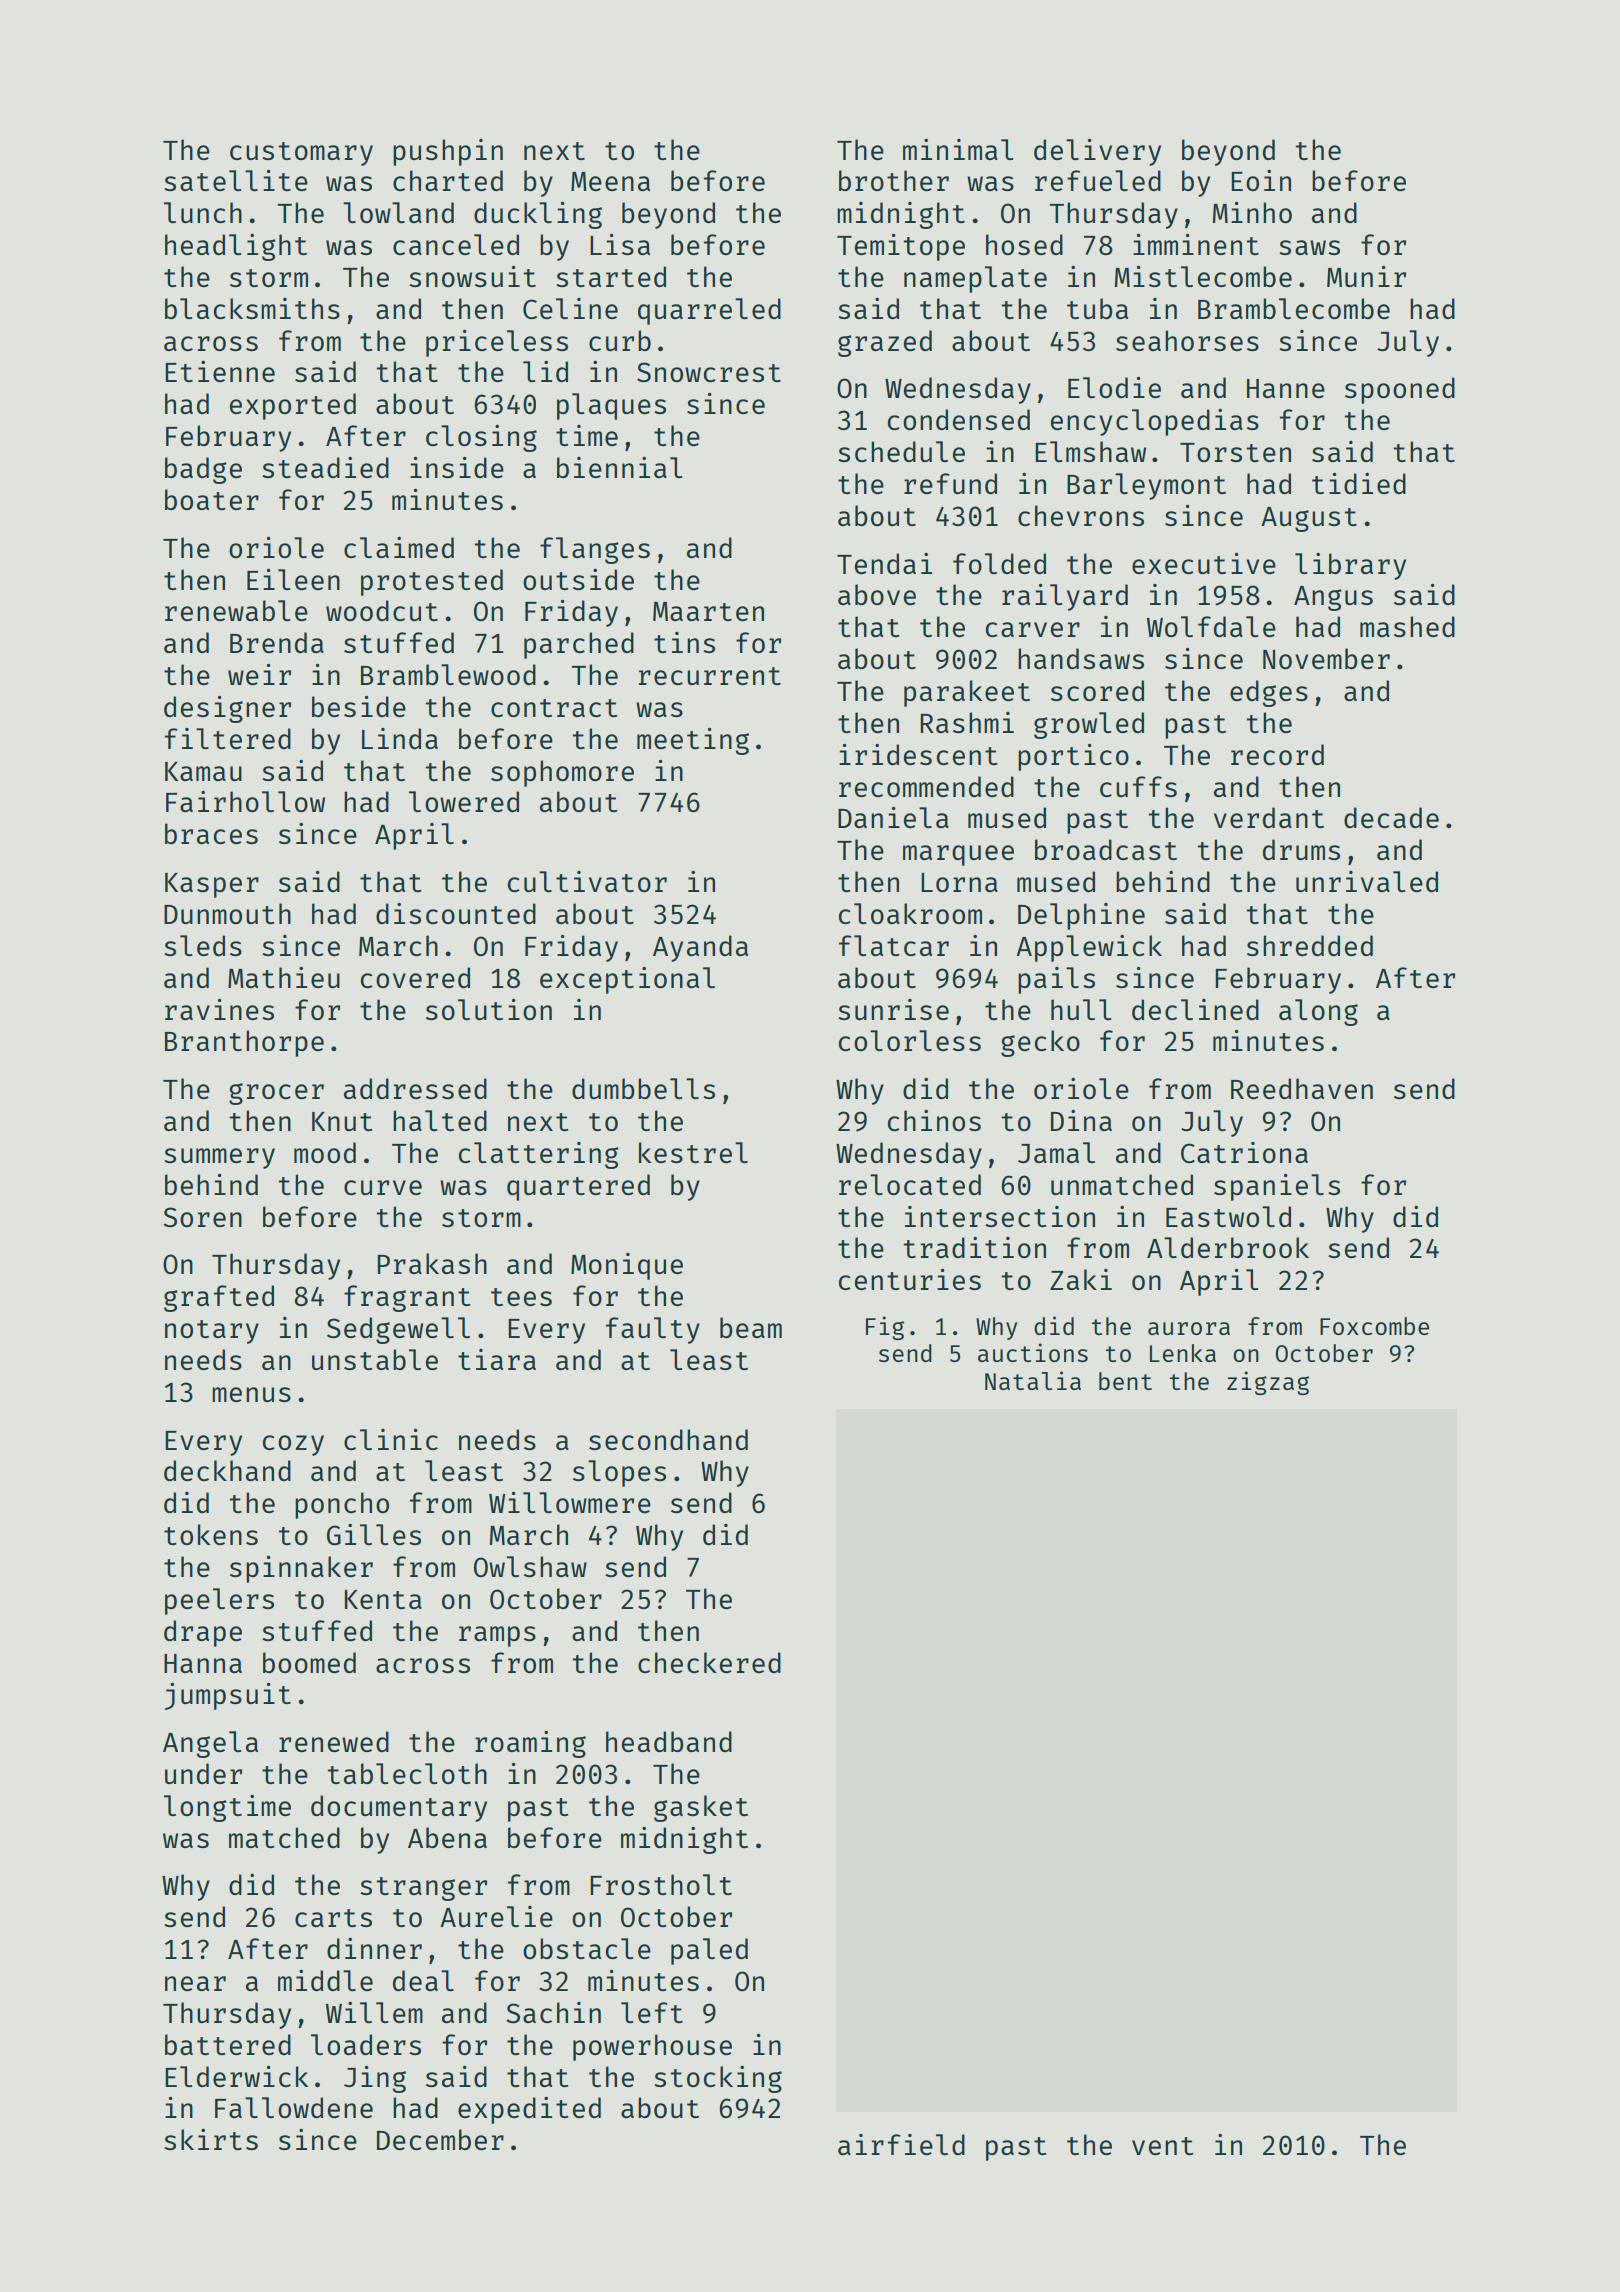 The height and width of the screenshot is (2292, 1620). I want to click on gasket, so click(701, 1808).
